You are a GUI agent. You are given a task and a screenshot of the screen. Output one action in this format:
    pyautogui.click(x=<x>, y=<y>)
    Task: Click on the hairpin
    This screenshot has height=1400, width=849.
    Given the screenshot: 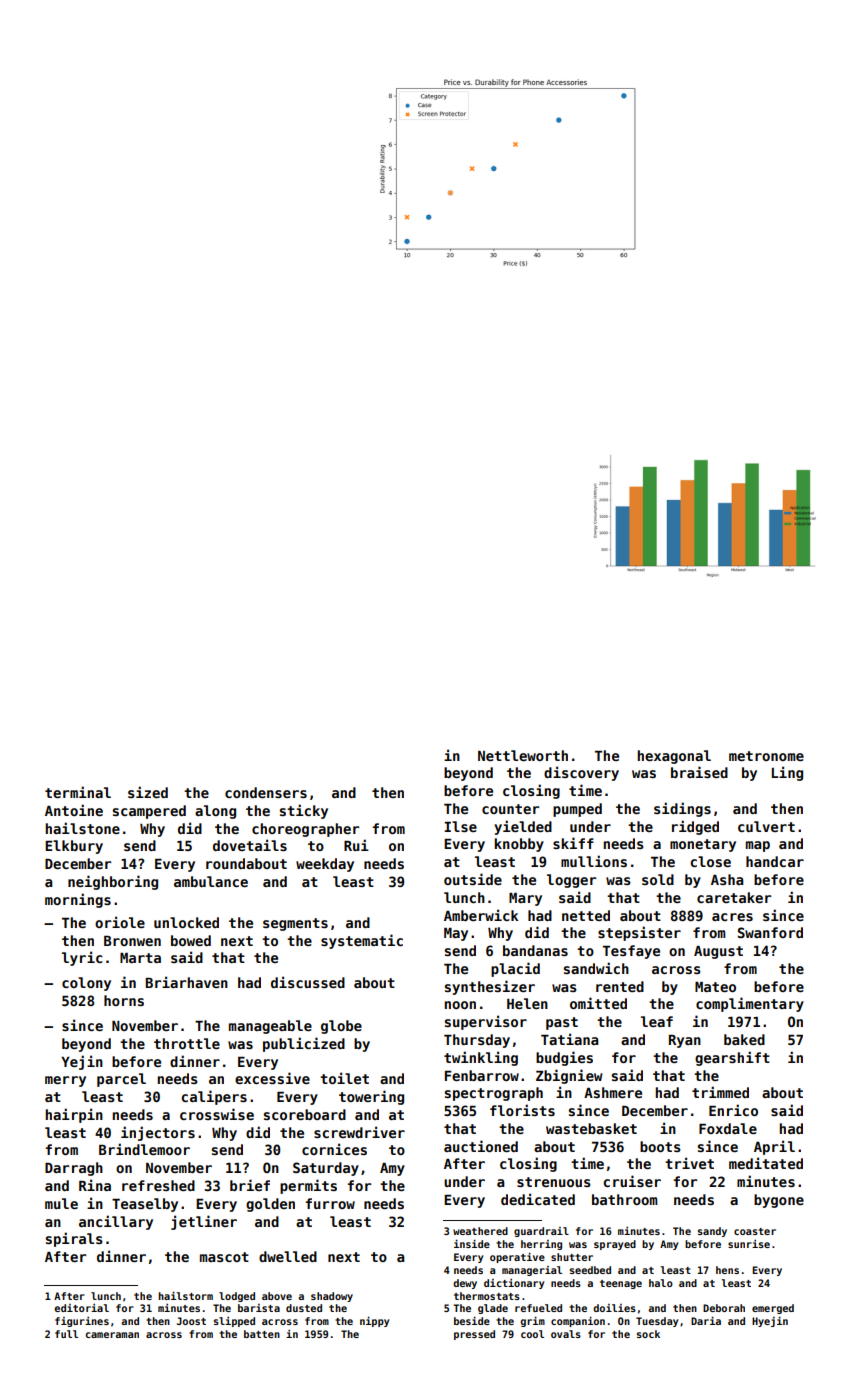 What is the action you would take?
    pyautogui.click(x=74, y=1115)
